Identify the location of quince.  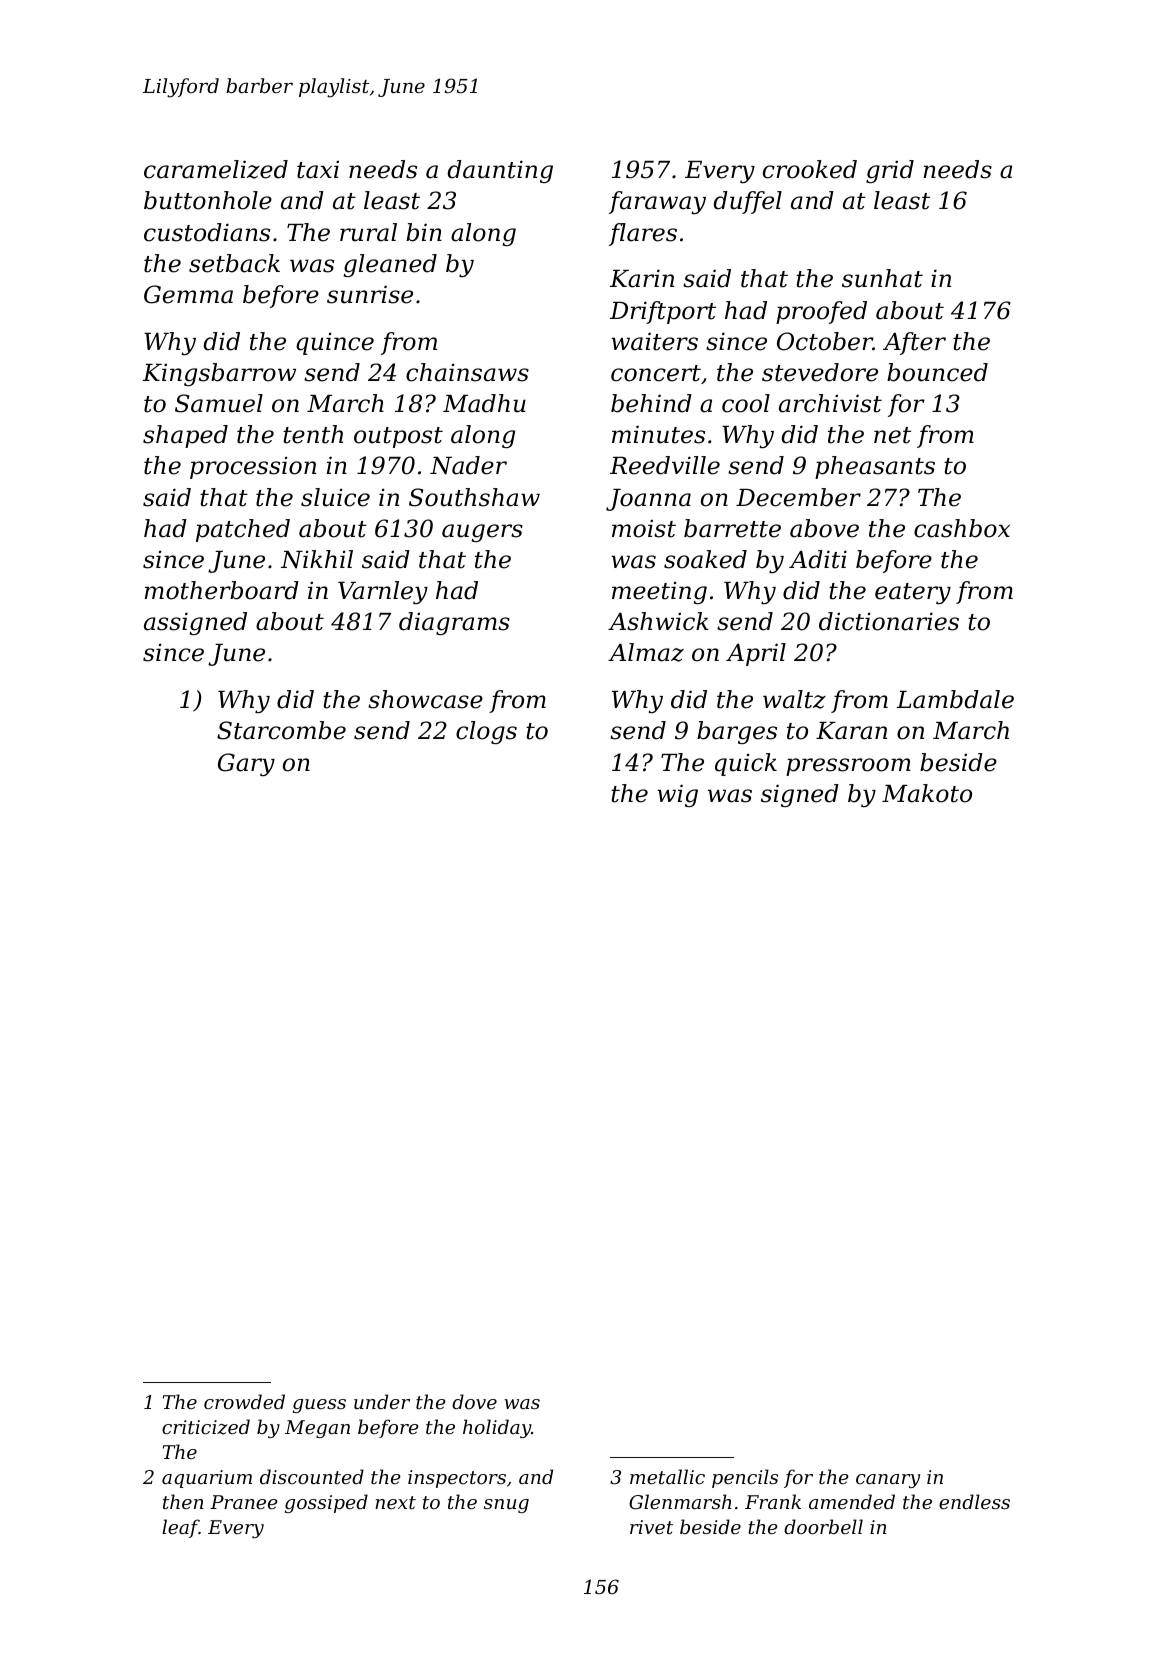
(335, 343).
